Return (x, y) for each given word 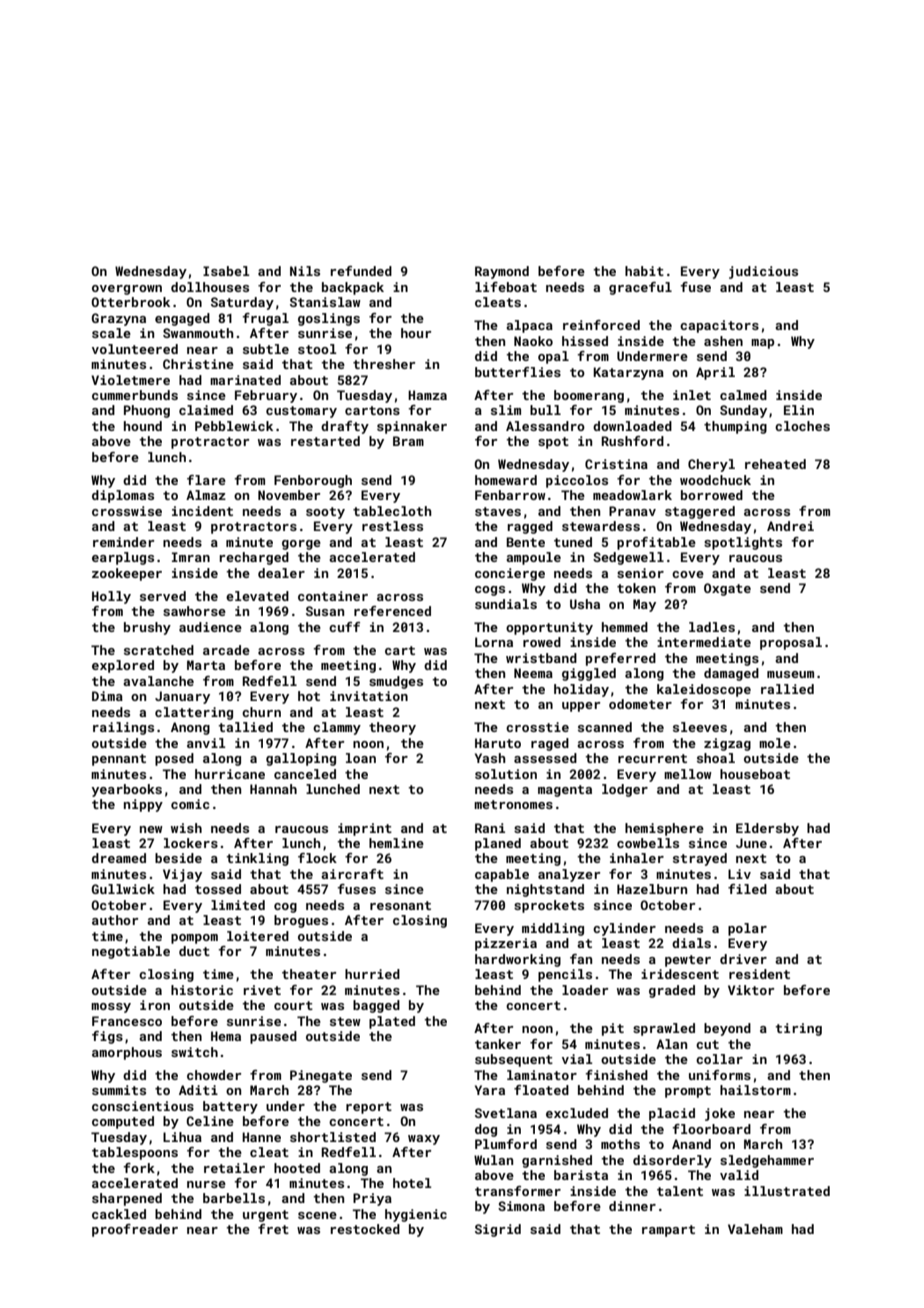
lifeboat (506, 287)
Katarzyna (628, 373)
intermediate (704, 642)
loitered (258, 936)
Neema (533, 673)
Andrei (790, 526)
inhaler (637, 858)
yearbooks (127, 790)
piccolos (577, 481)
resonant (400, 905)
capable (502, 875)
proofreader (135, 1230)
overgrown (127, 290)
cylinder (624, 929)
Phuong (147, 411)
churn (261, 712)
